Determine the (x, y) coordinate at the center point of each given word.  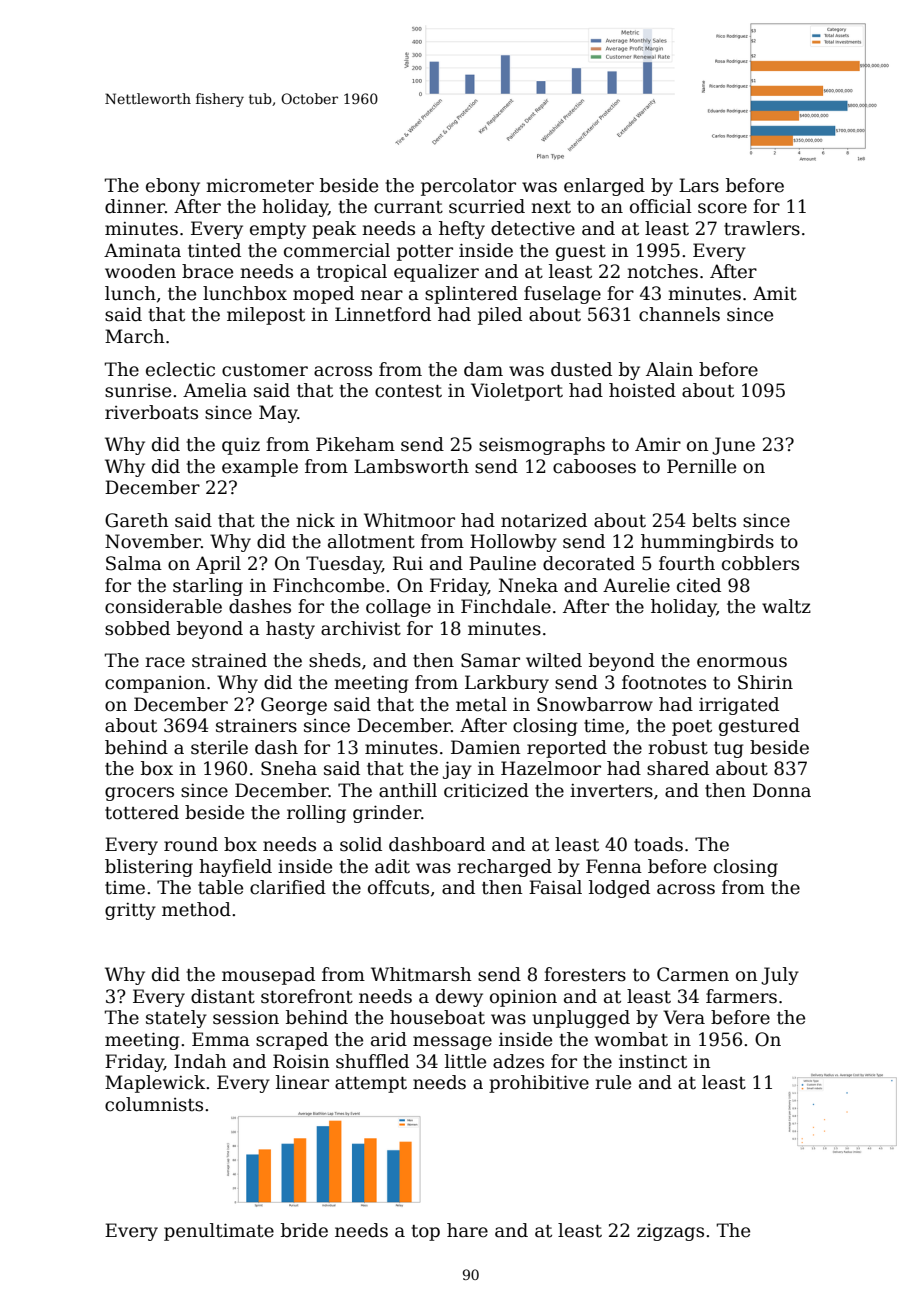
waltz (786, 606)
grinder (387, 814)
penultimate (219, 1232)
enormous (742, 662)
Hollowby (513, 543)
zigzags (670, 1232)
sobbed (137, 628)
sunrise (138, 391)
